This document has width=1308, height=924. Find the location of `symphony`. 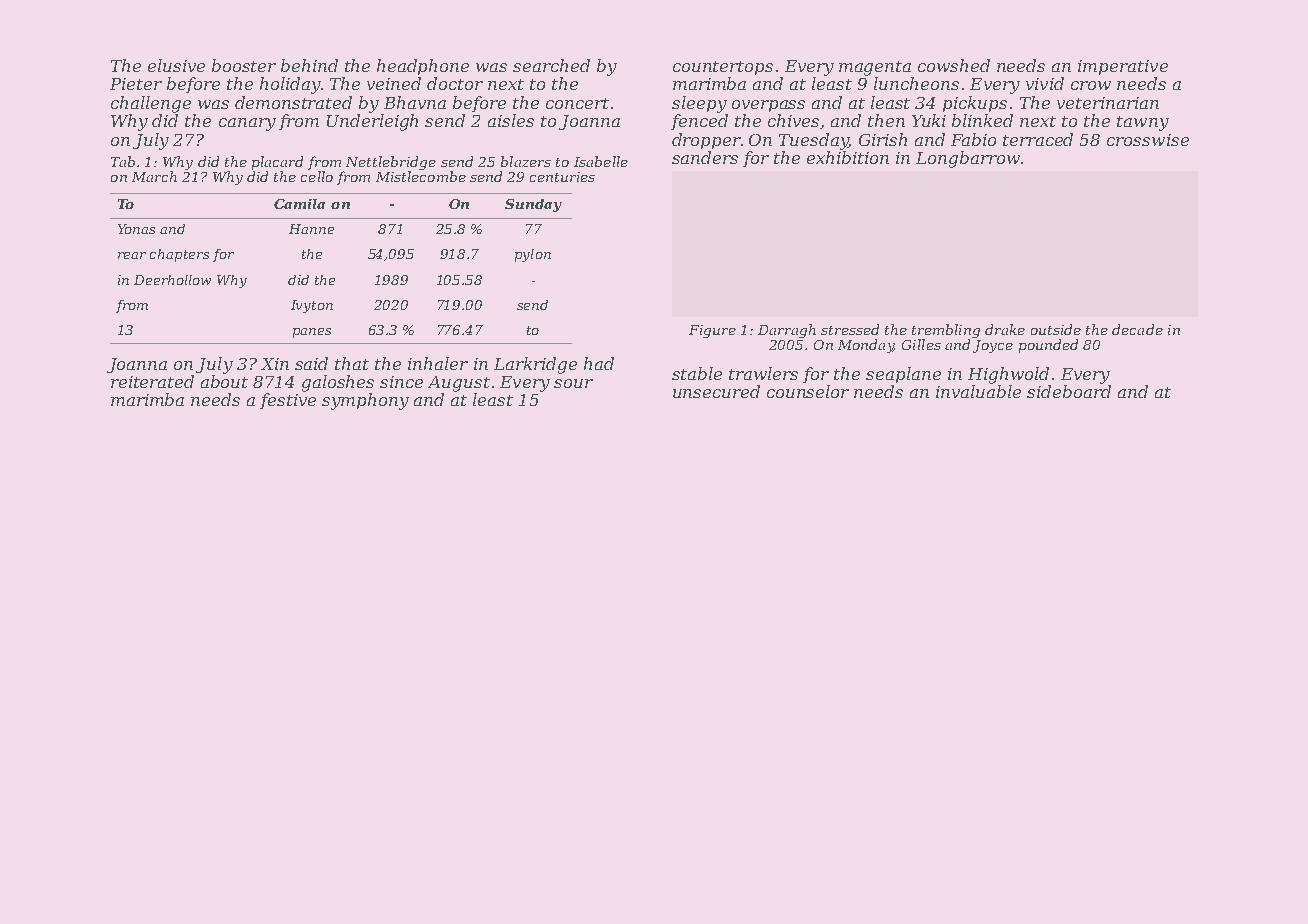

symphony is located at coordinates (365, 401).
